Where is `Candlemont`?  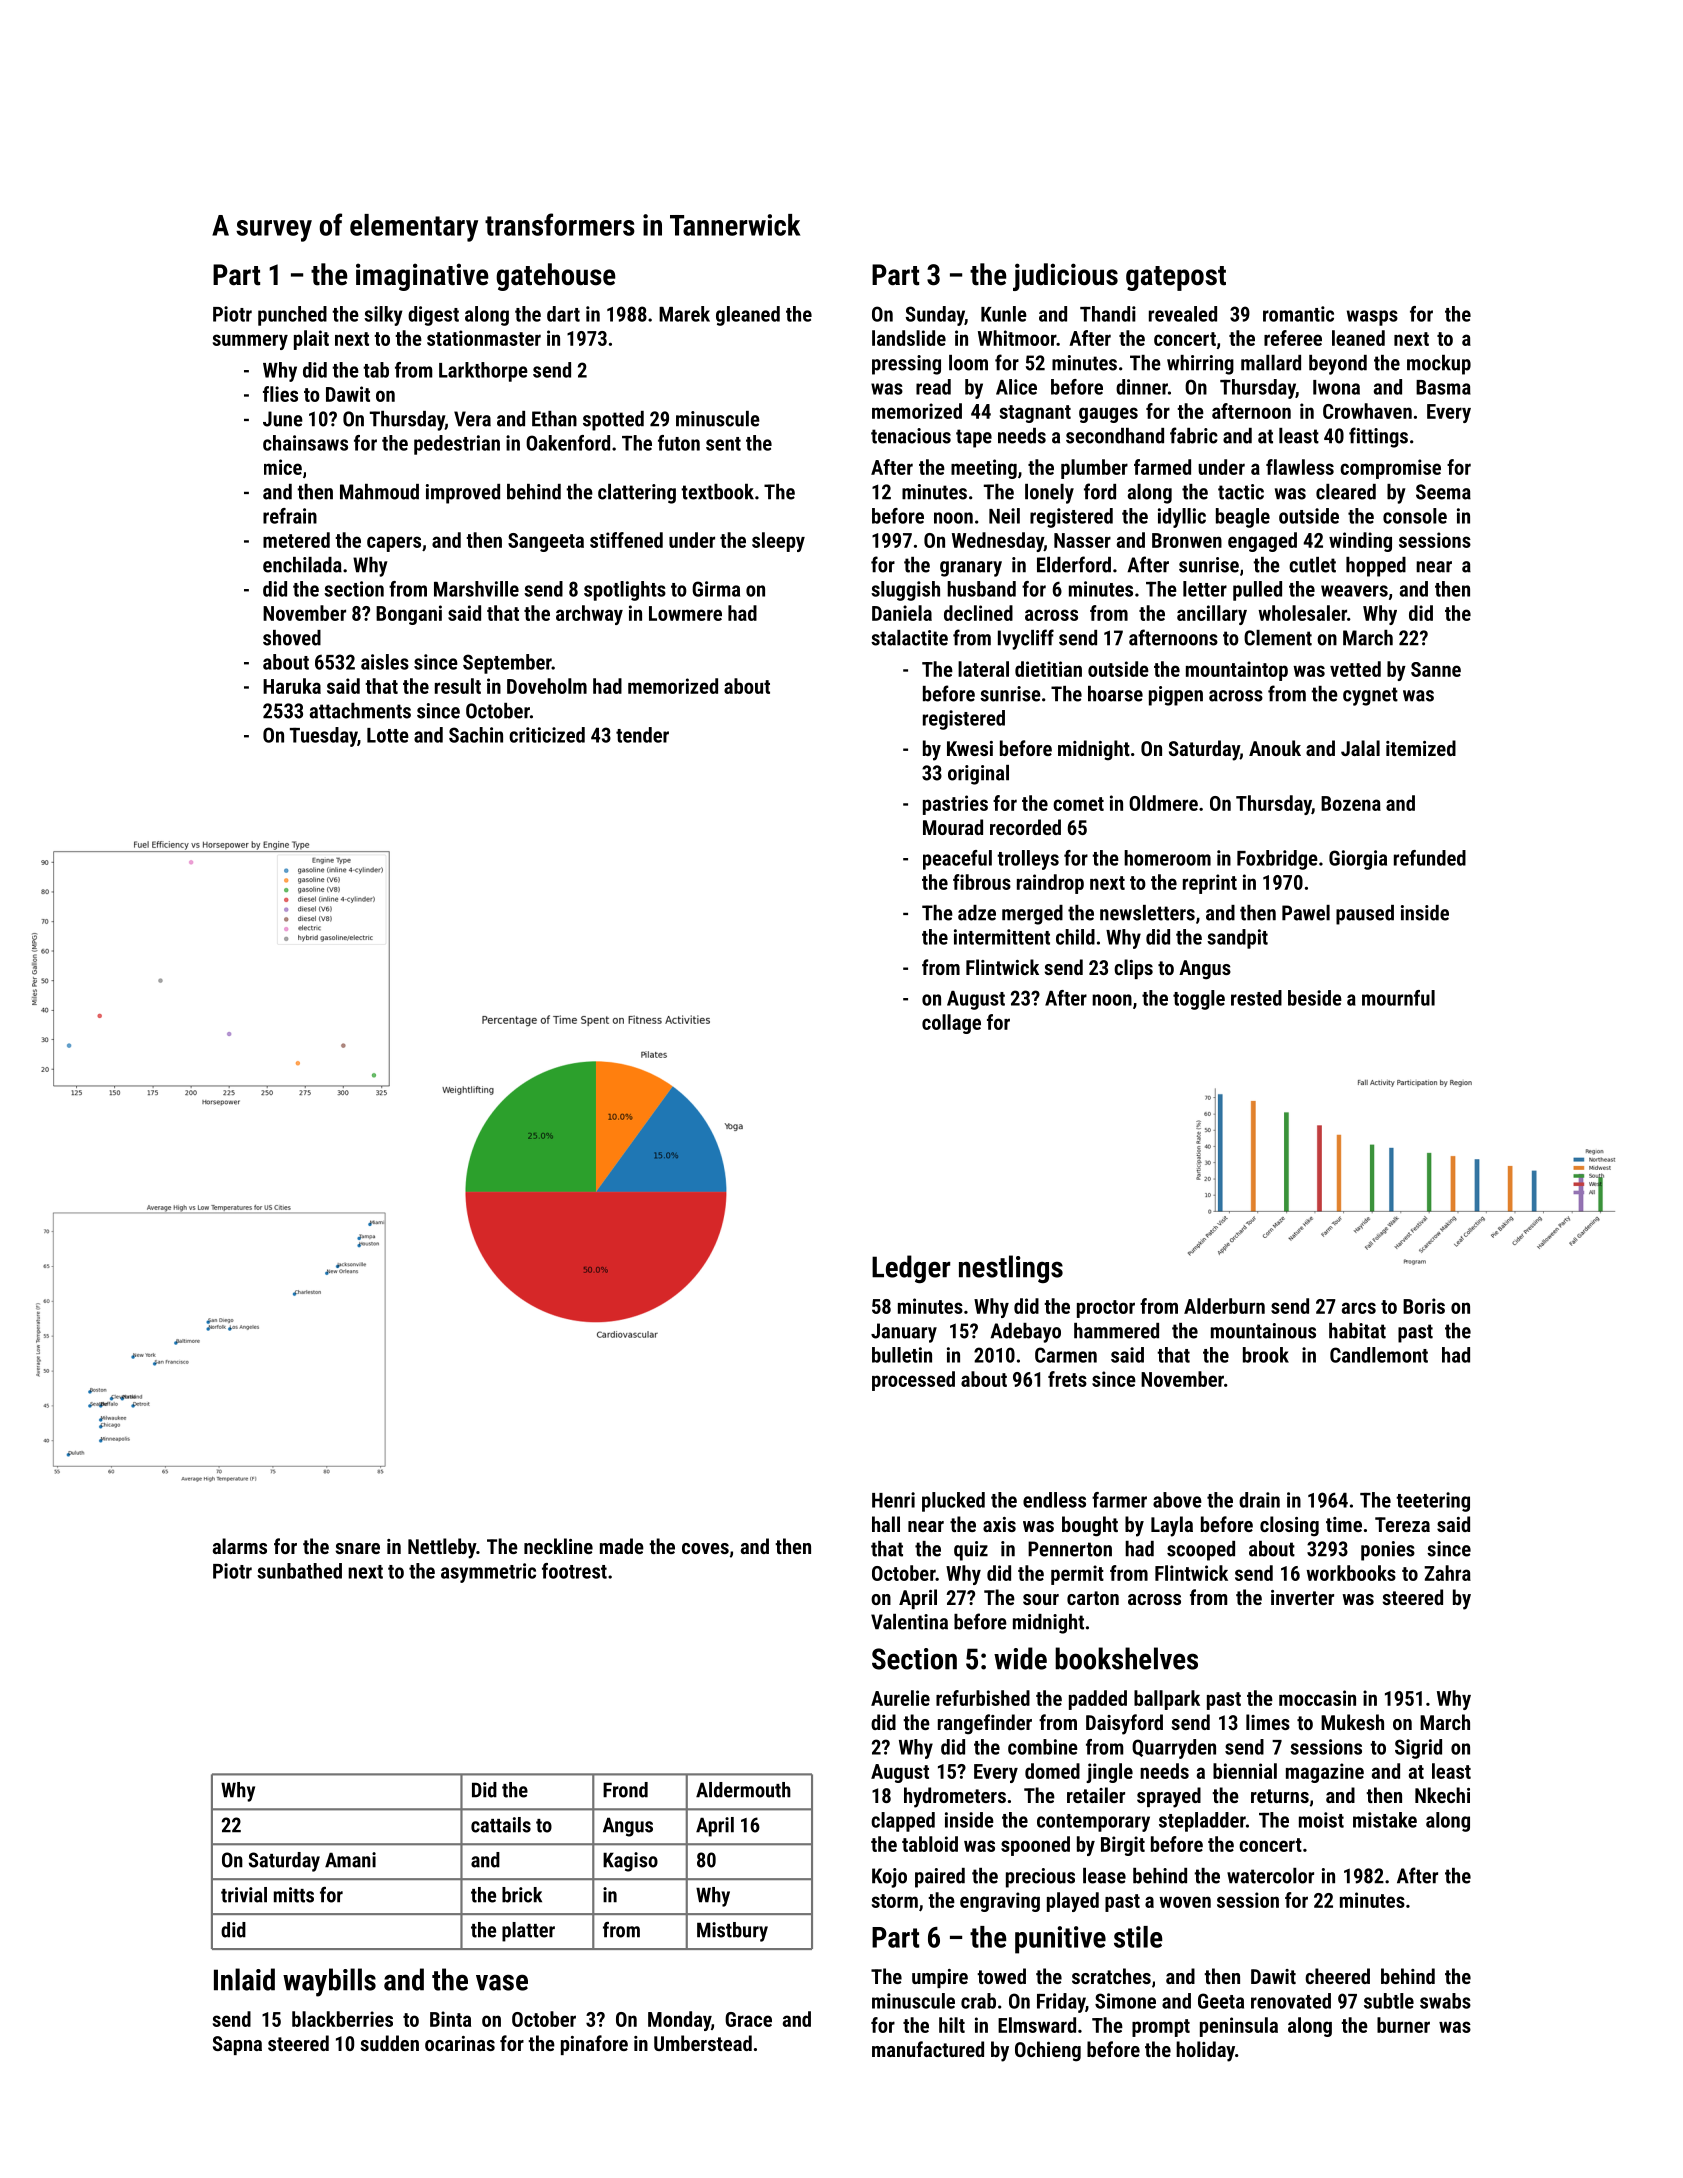
Candlemont is located at coordinates (1379, 1355).
